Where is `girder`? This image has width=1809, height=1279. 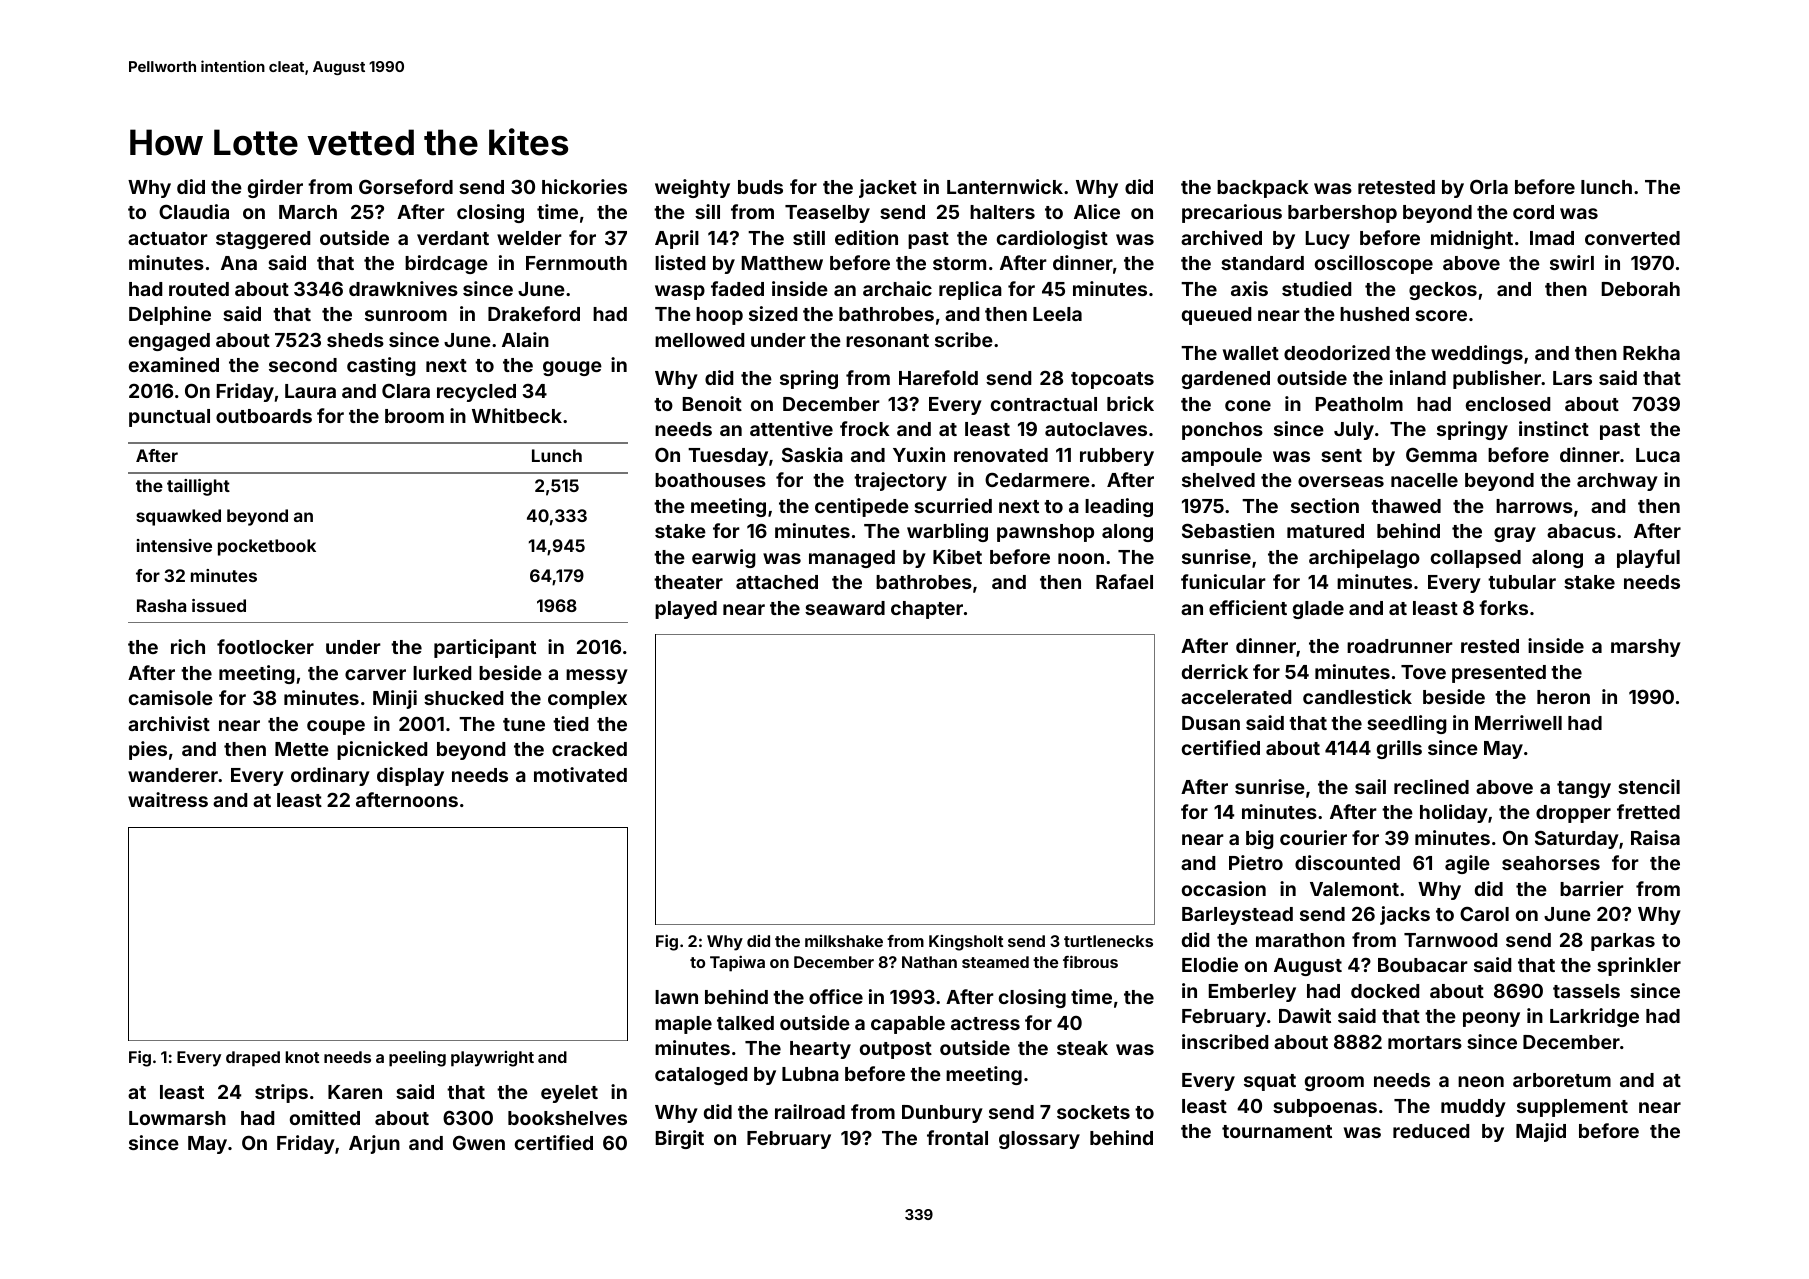
girder is located at coordinates (275, 188).
